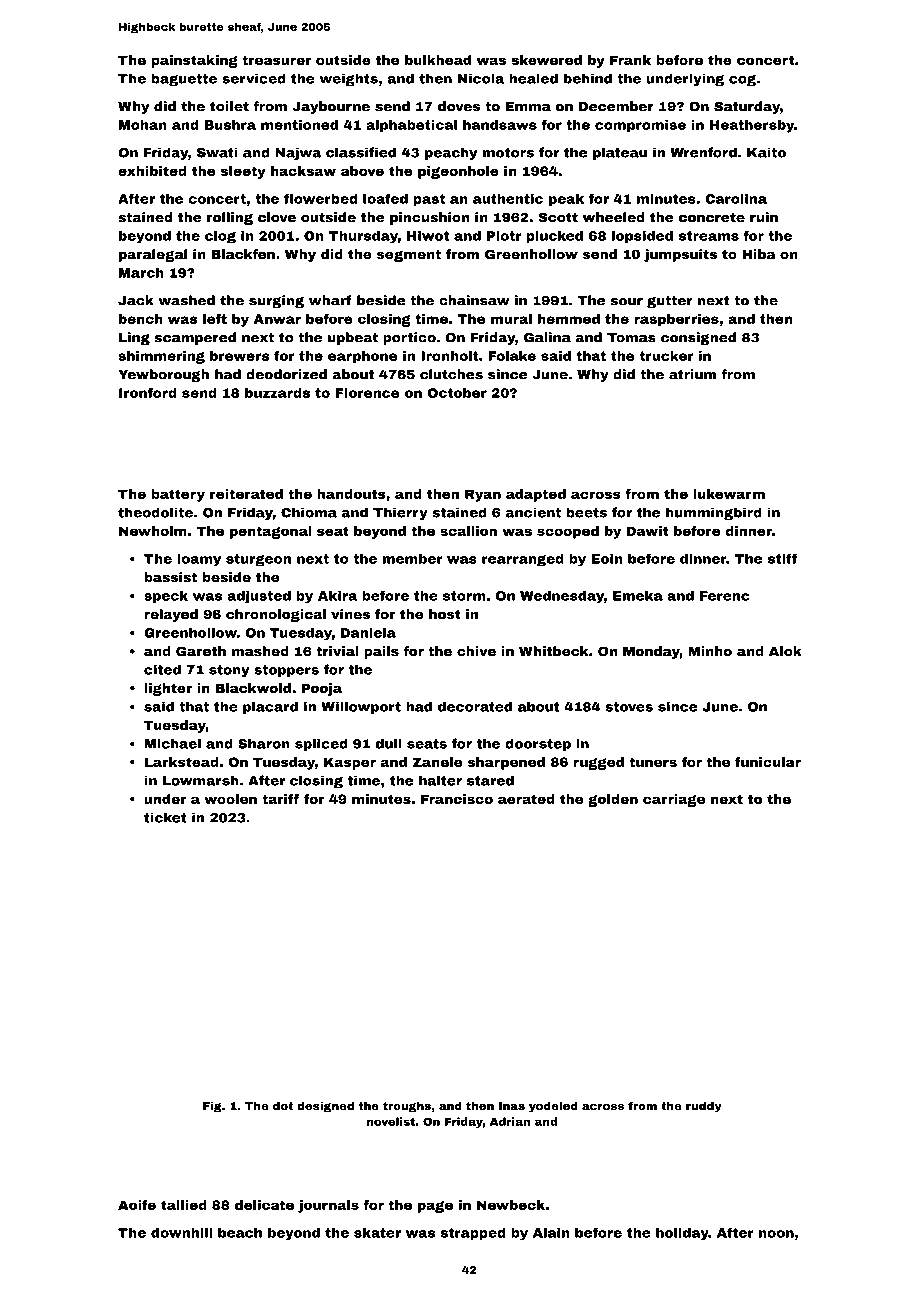 The image size is (924, 1308). I want to click on strapped, so click(473, 1233).
